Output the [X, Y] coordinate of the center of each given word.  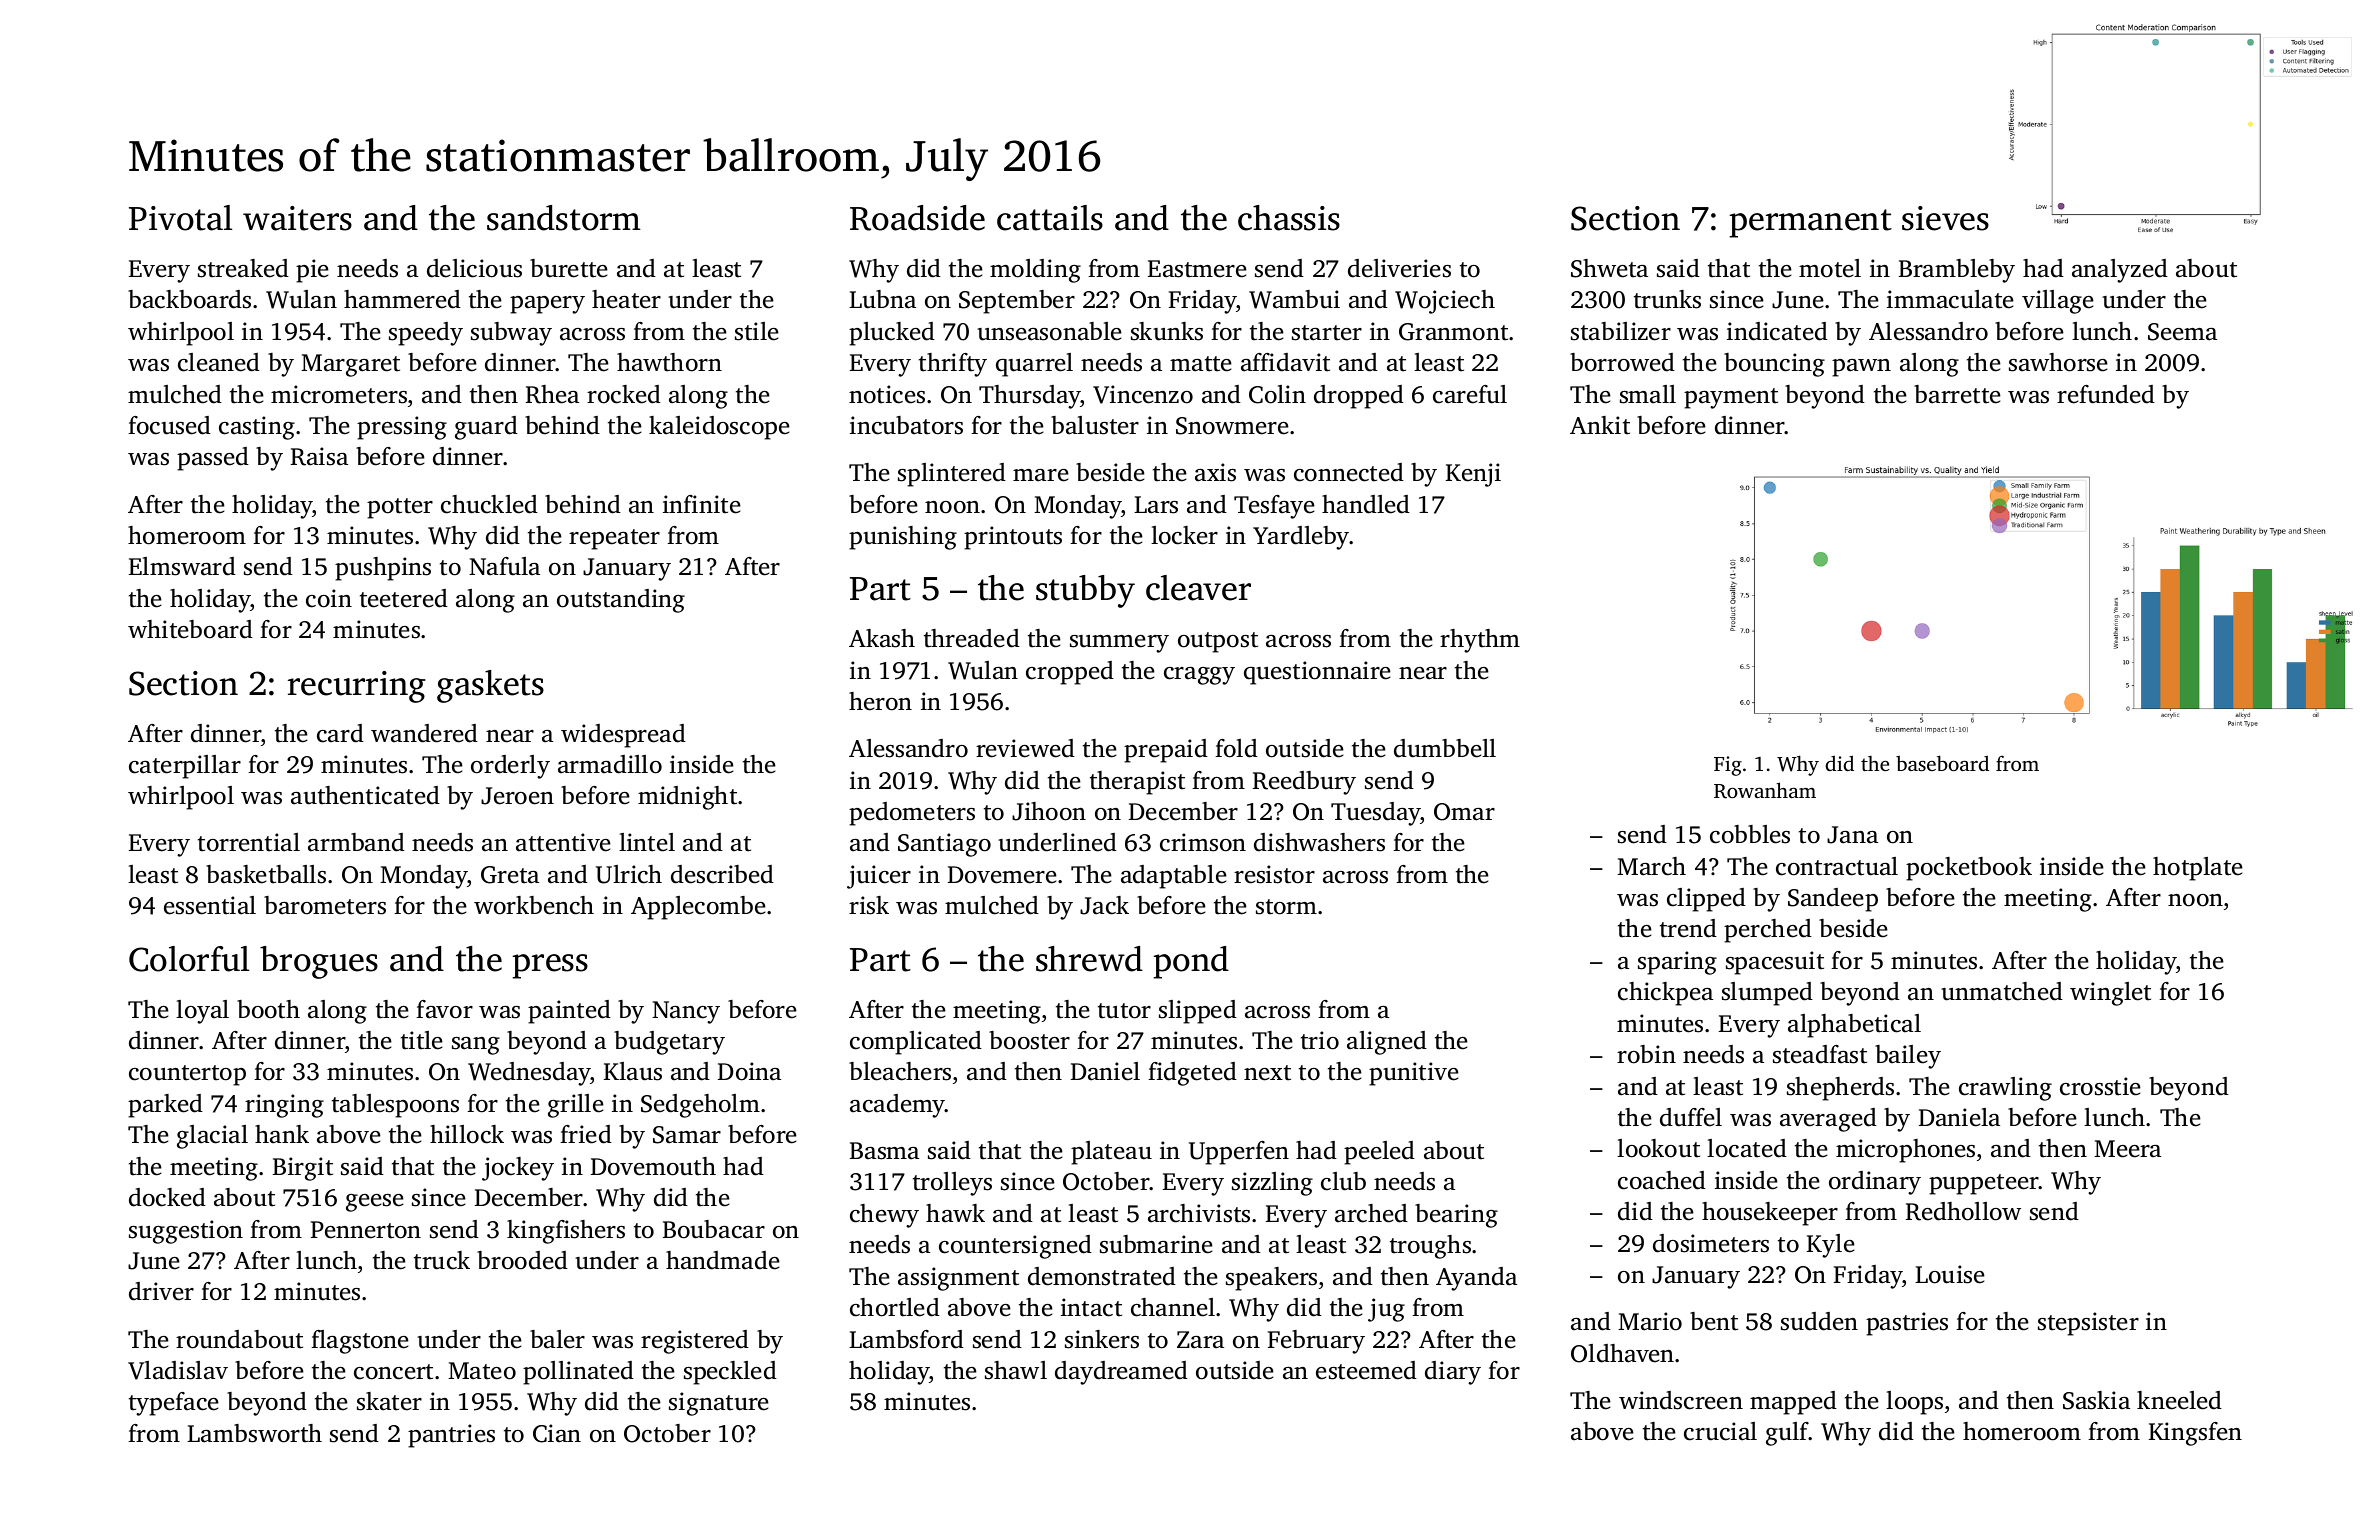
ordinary [1875, 1183]
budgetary [669, 1043]
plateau [1111, 1153]
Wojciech [1445, 302]
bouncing [1774, 365]
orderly [510, 767]
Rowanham [1765, 790]
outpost [1218, 642]
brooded [522, 1260]
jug [1386, 1310]
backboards [189, 299]
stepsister [2088, 1324]
